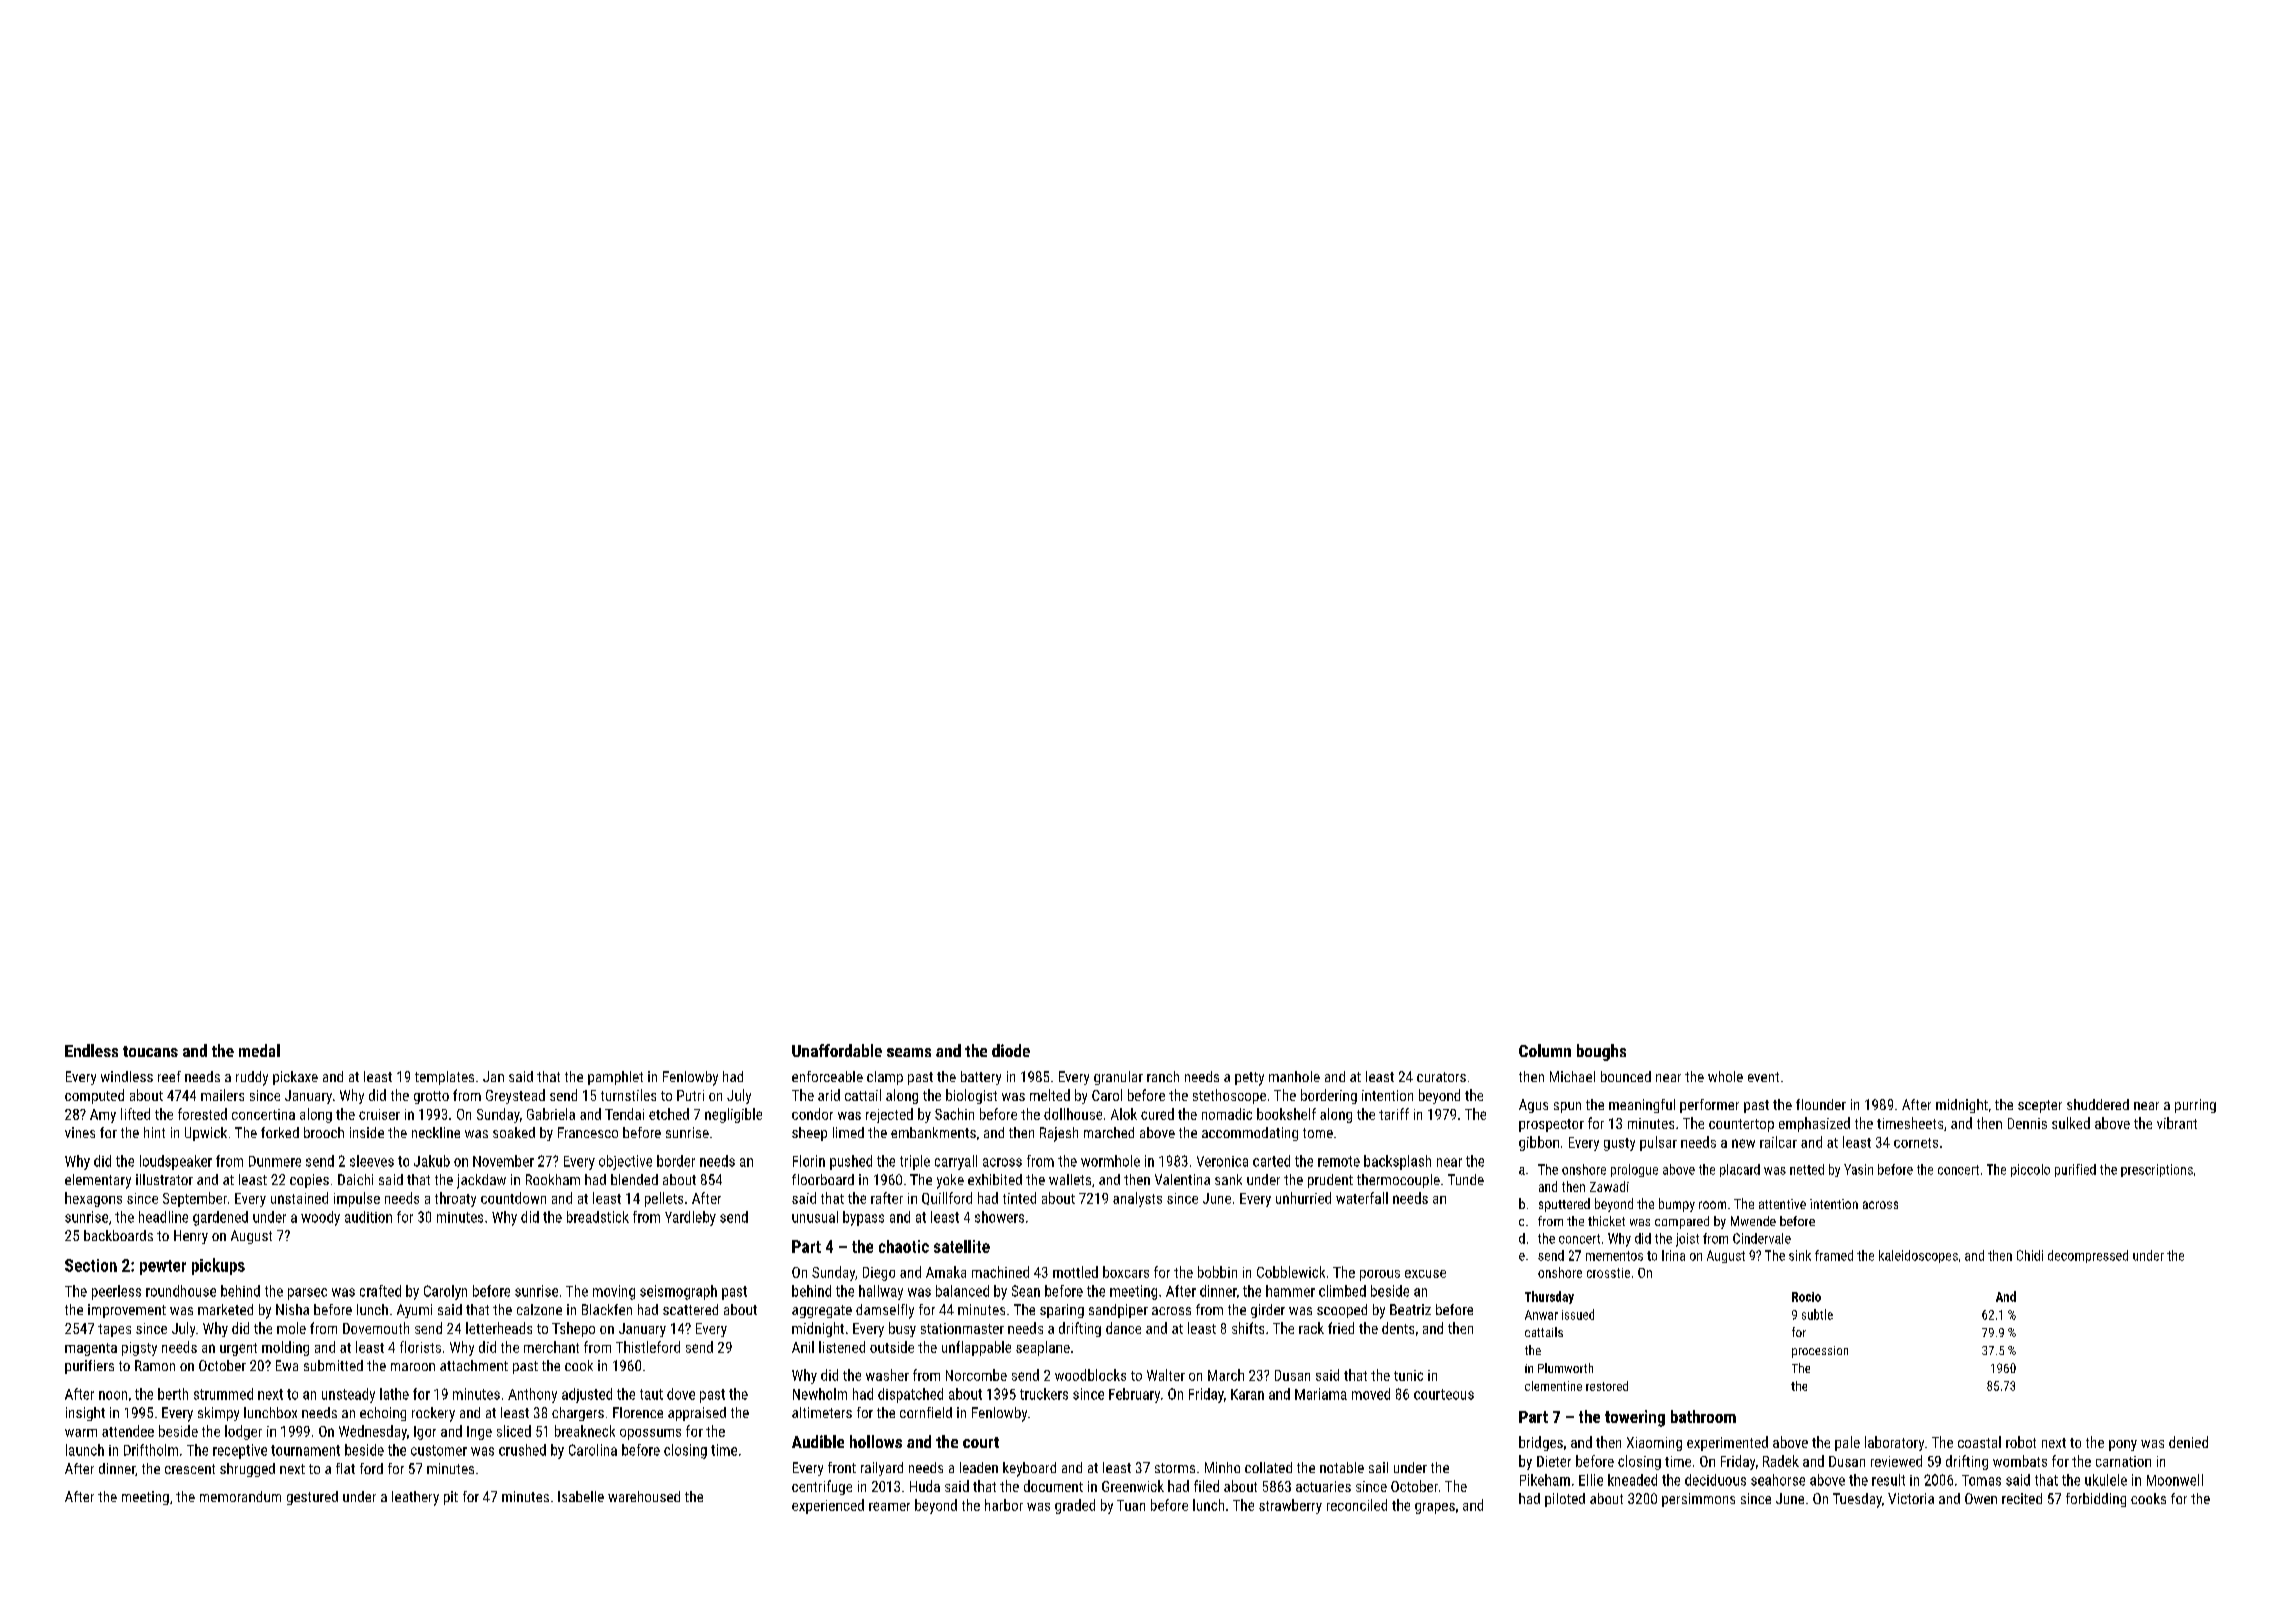  Describe the element at coordinates (1268, 1311) in the screenshot. I see `girder` at that location.
